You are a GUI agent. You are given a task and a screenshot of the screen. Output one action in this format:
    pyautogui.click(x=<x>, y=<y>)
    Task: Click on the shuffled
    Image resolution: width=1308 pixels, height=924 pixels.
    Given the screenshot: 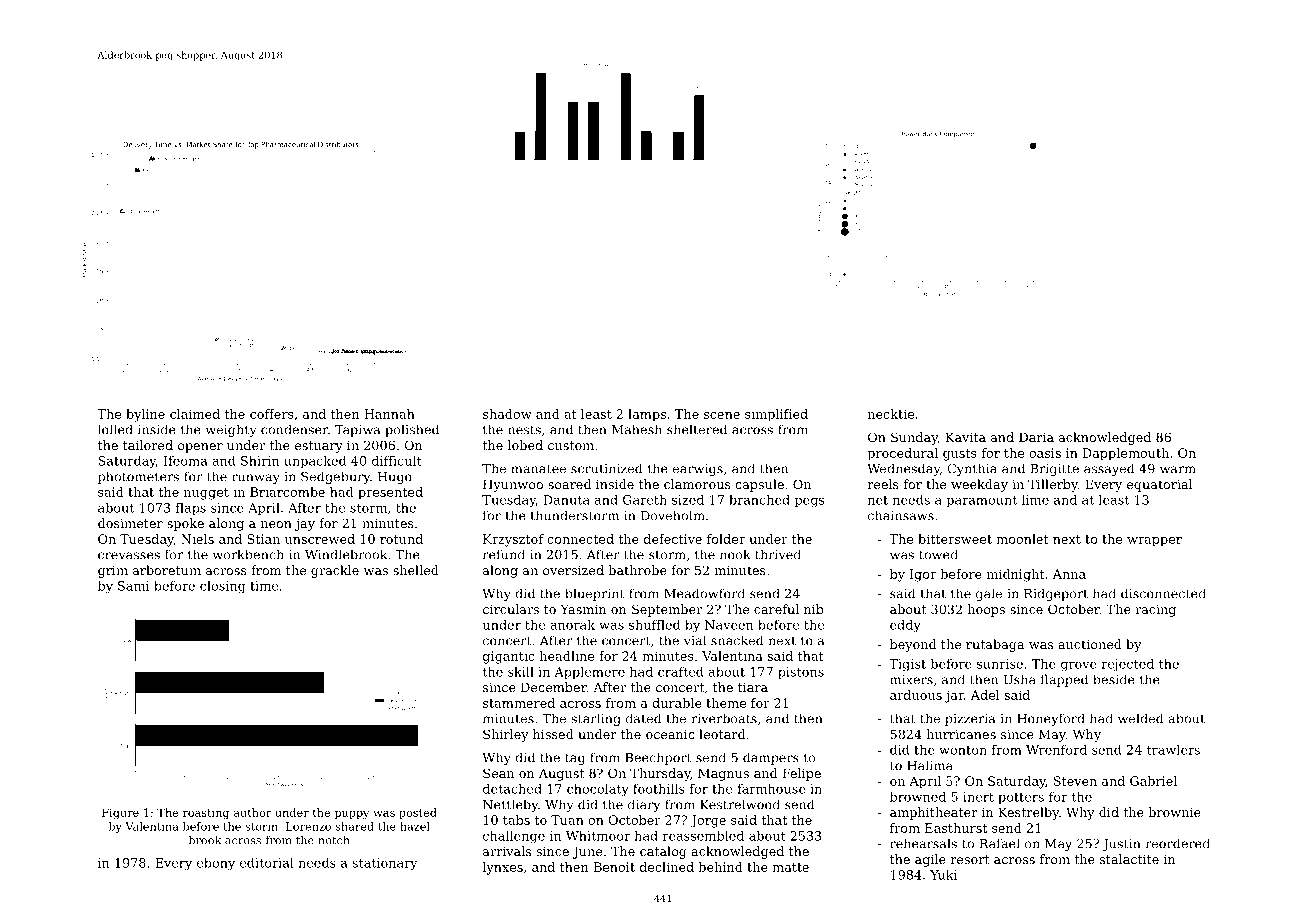 What is the action you would take?
    pyautogui.click(x=654, y=625)
